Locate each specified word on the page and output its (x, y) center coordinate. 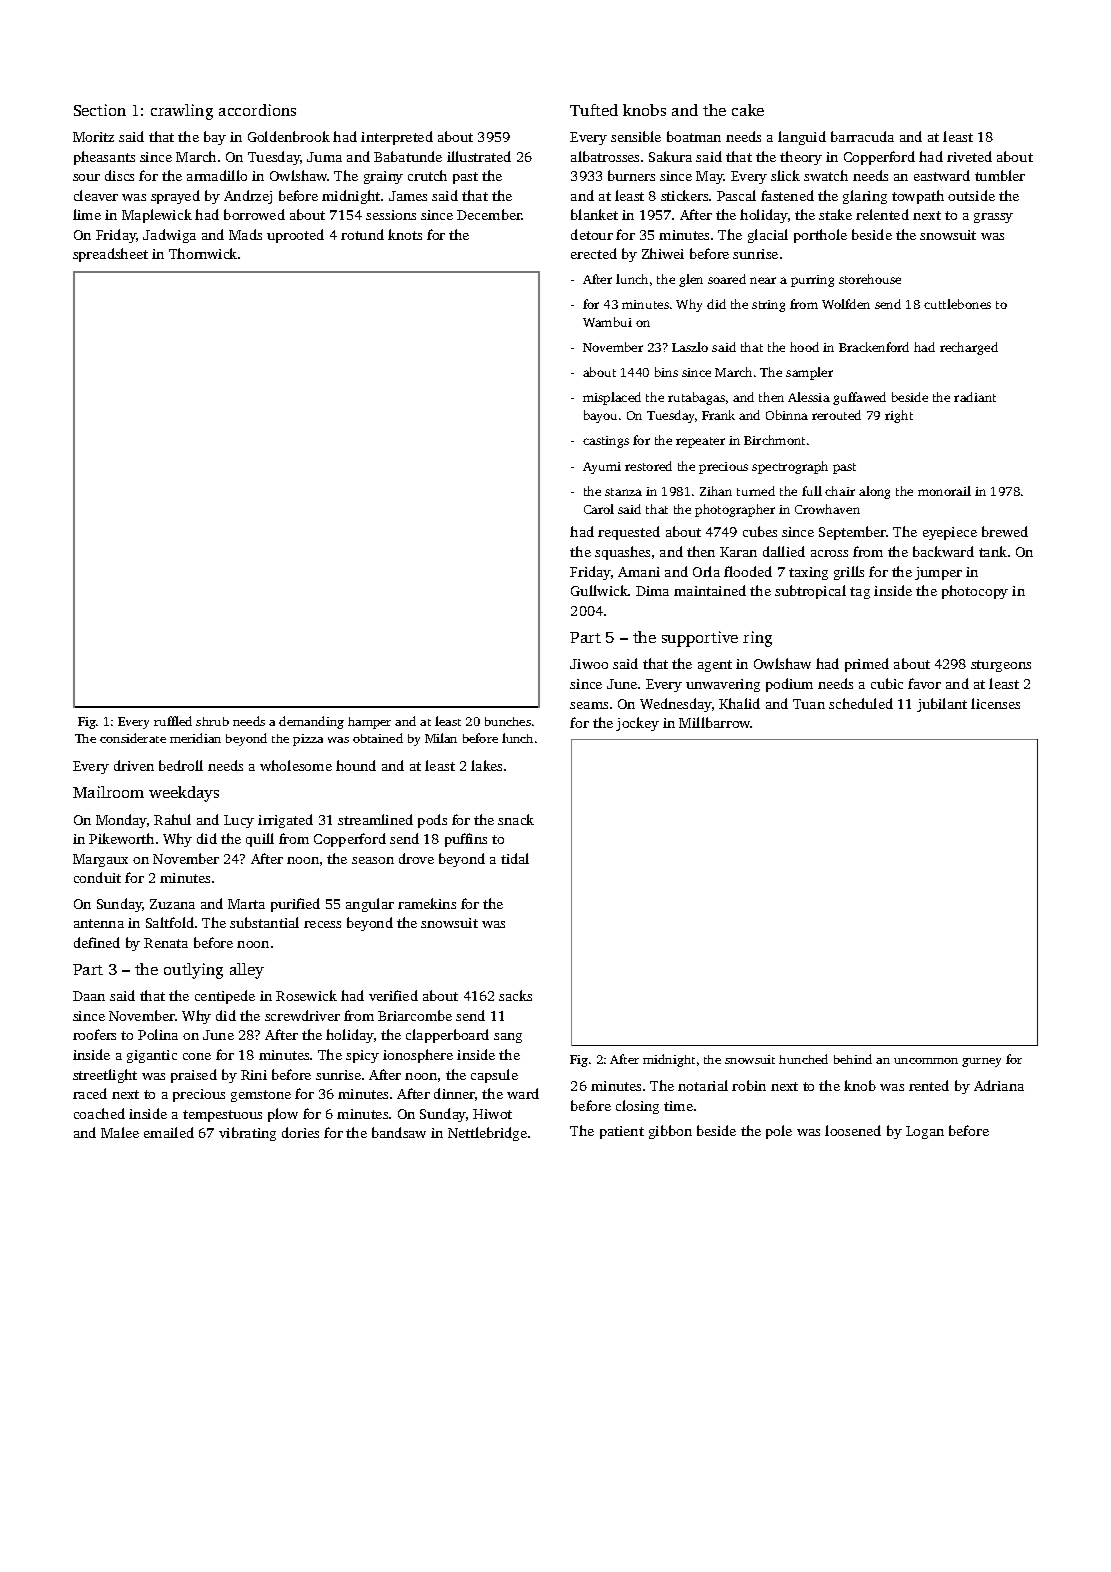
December (489, 214)
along (874, 492)
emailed (169, 1132)
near (763, 280)
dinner (454, 1093)
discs (119, 175)
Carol (599, 509)
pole (779, 1132)
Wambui (607, 322)
